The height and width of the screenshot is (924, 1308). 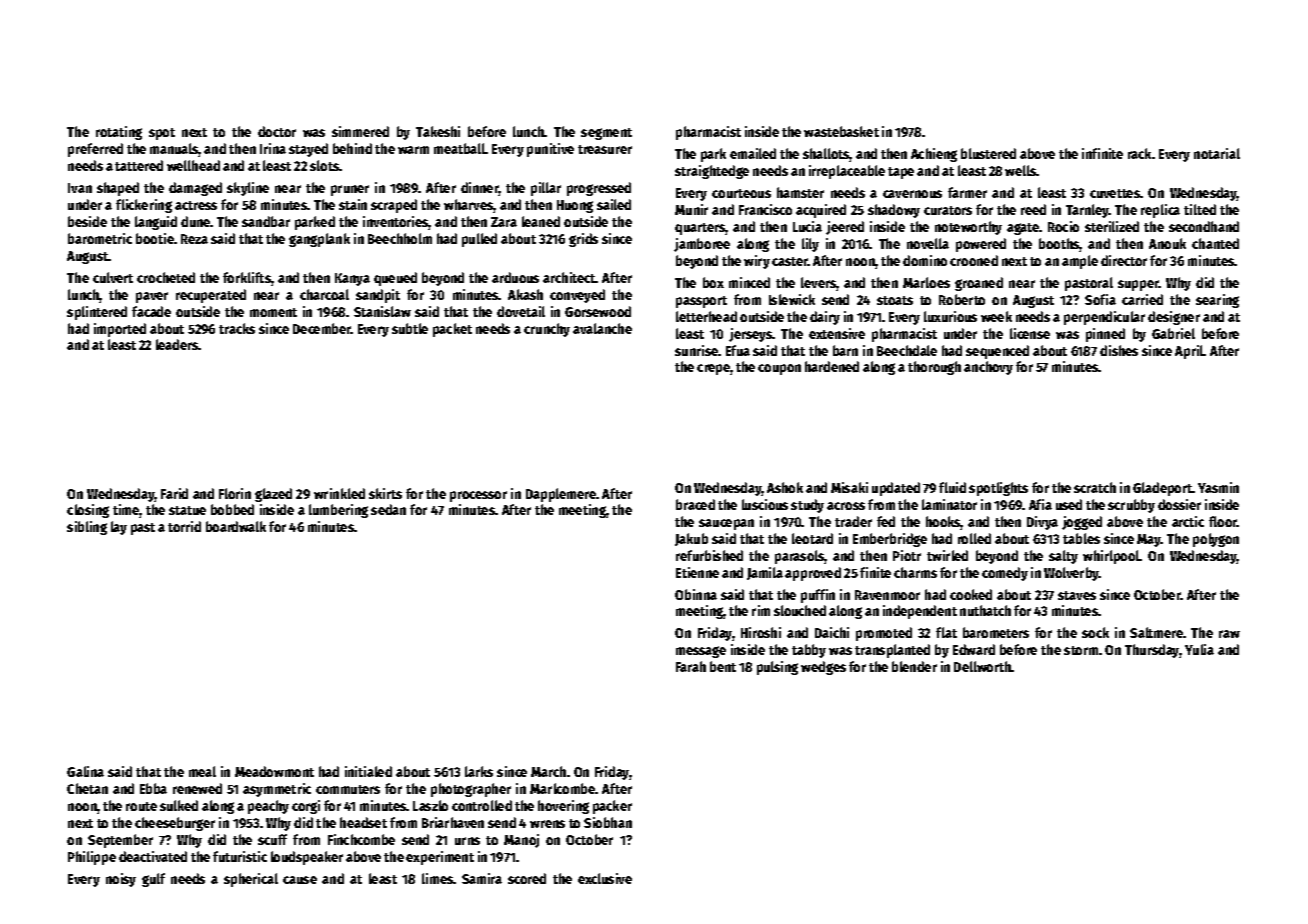 What do you see at coordinates (612, 807) in the screenshot?
I see `packer` at bounding box center [612, 807].
